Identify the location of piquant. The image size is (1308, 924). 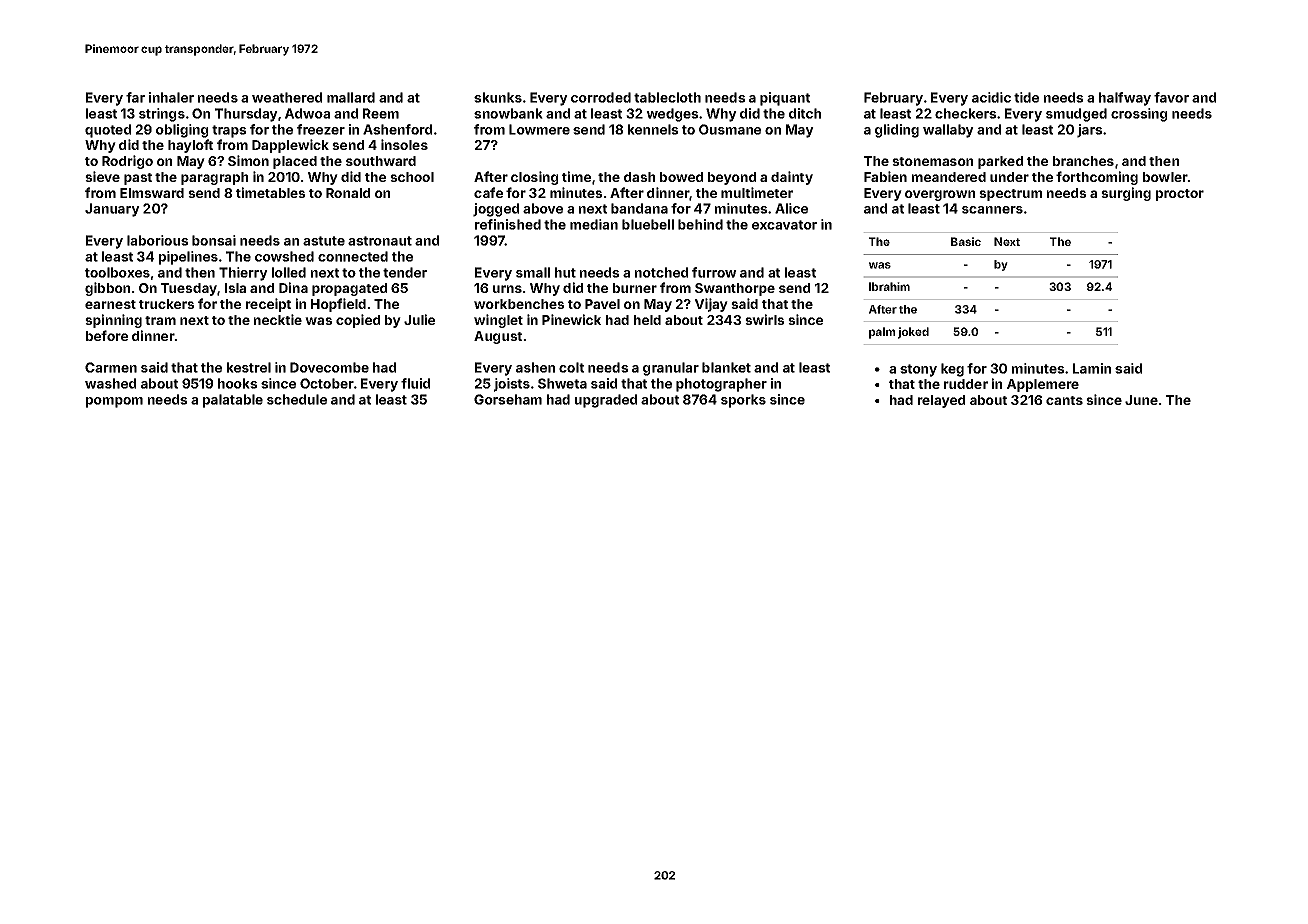
(785, 99).
